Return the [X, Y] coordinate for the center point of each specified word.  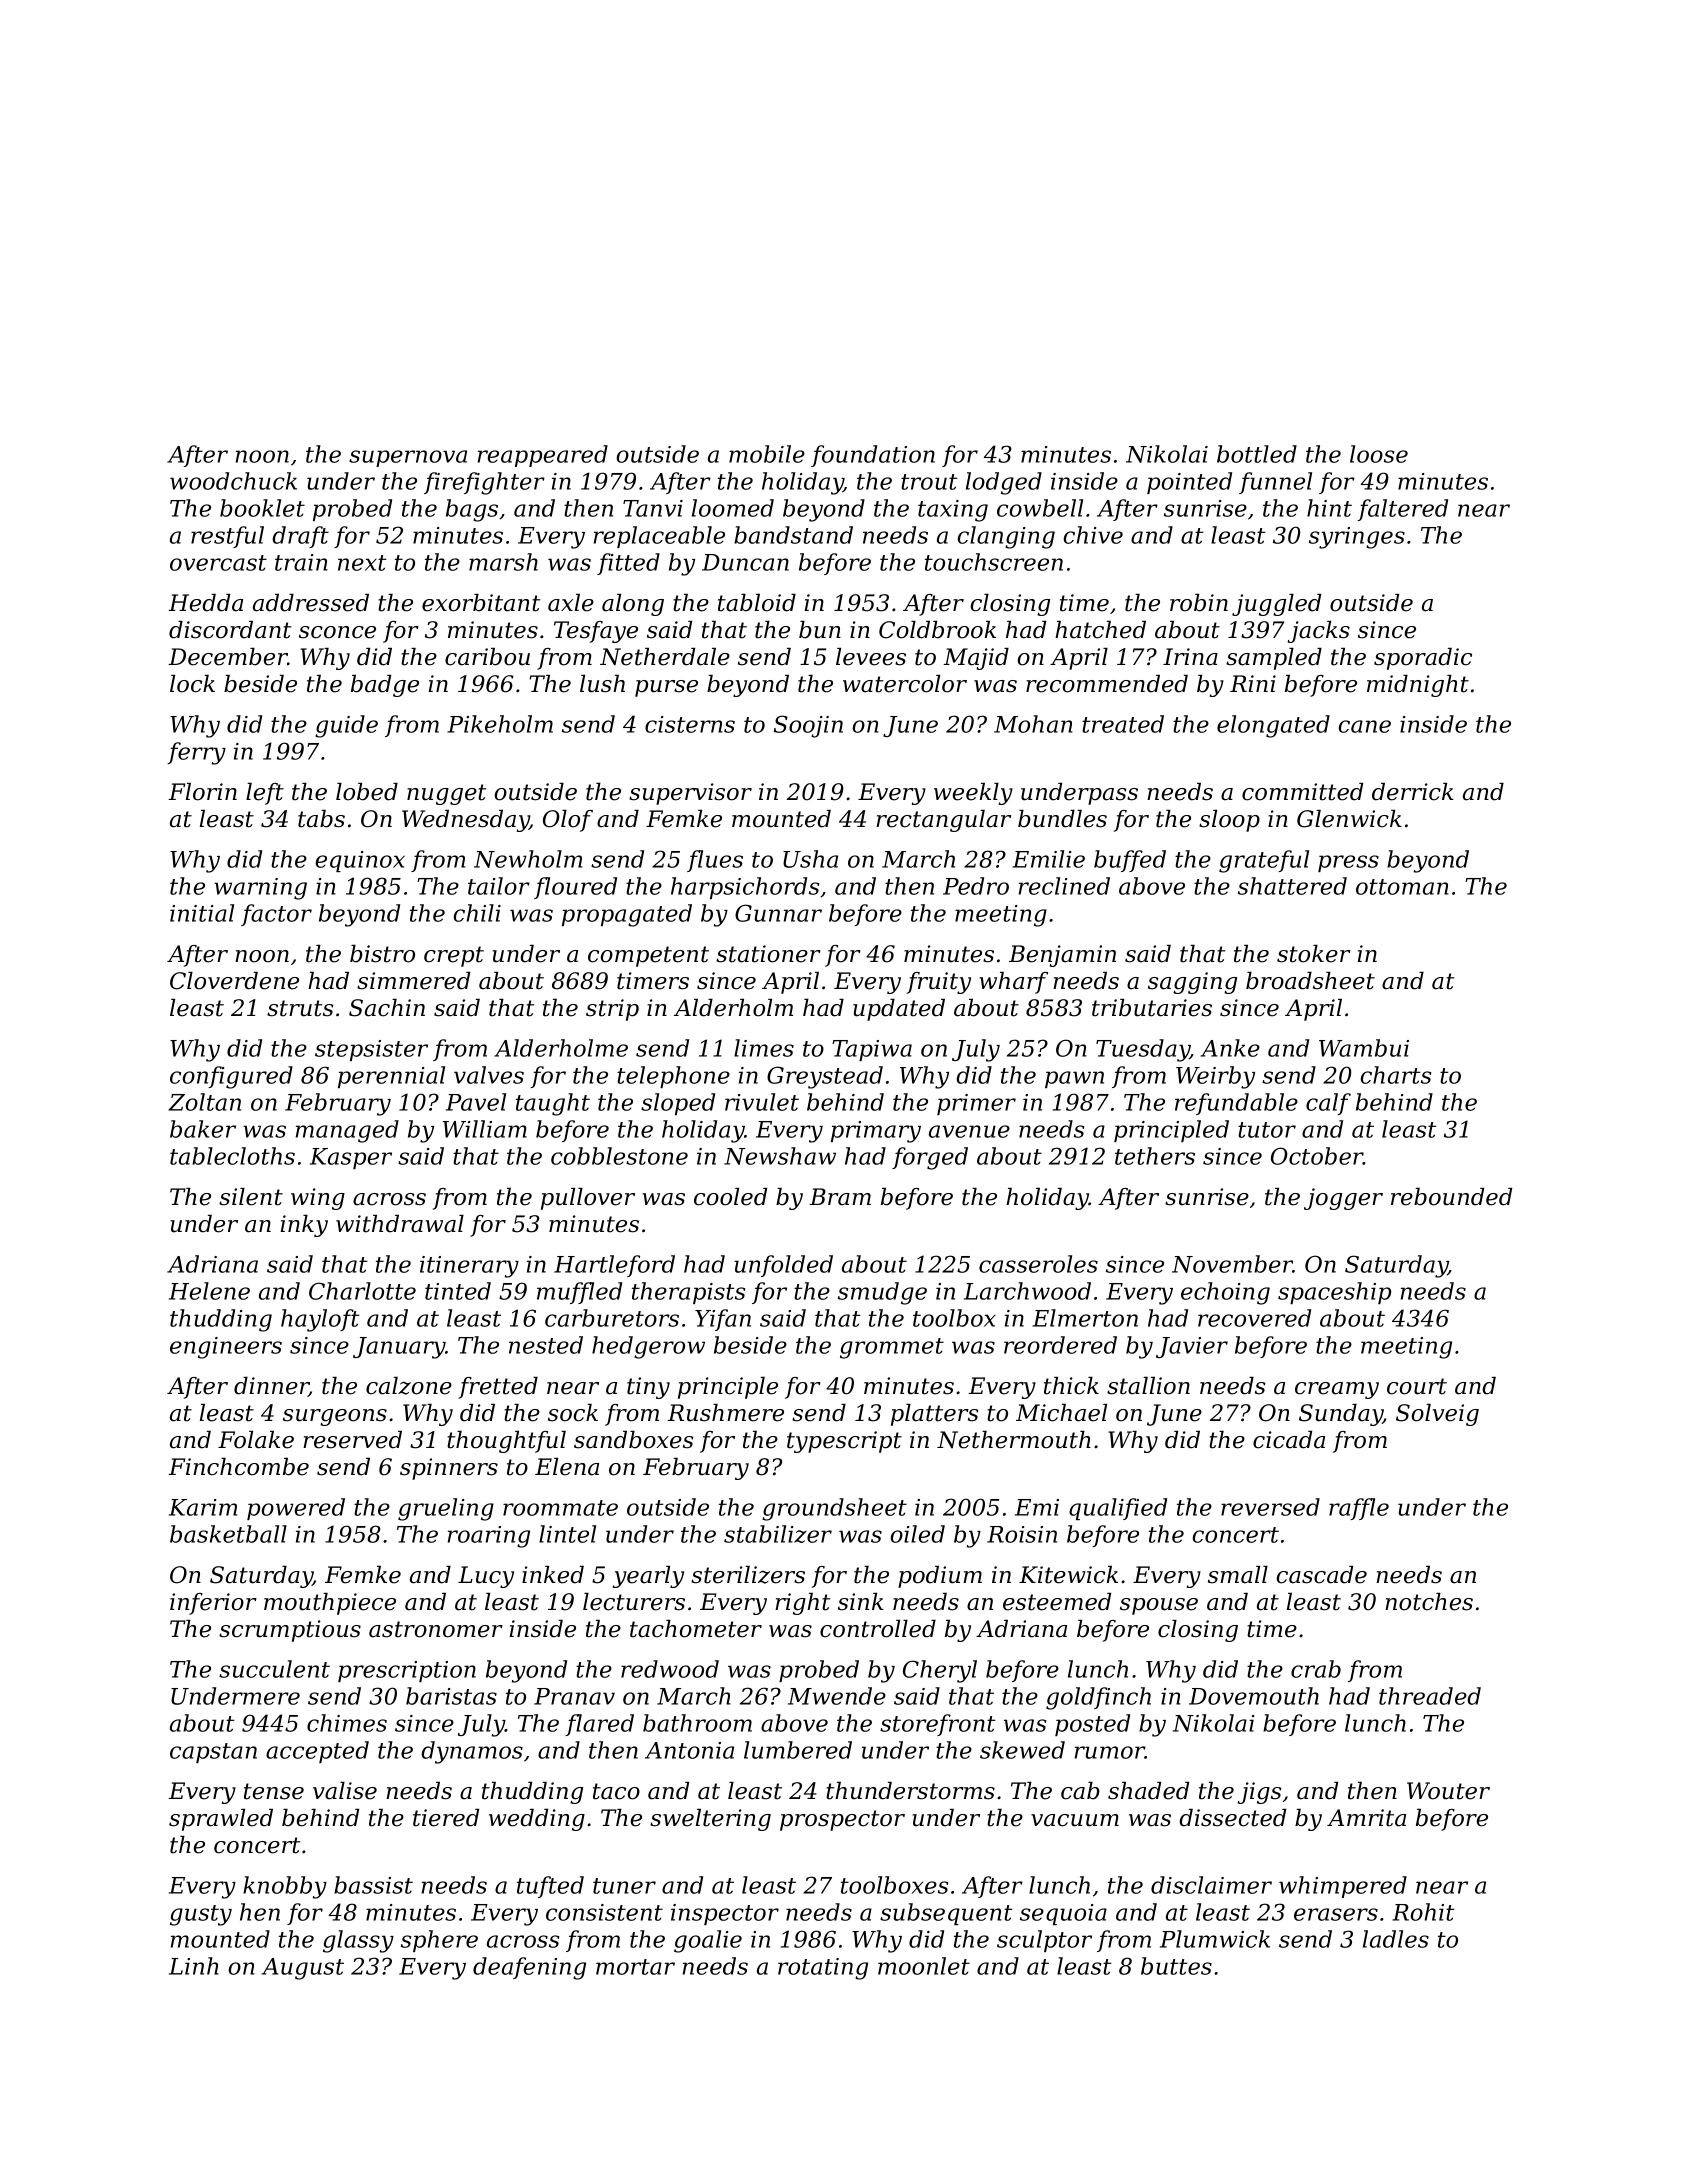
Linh [194, 1966]
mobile [767, 454]
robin [1199, 603]
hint [1329, 508]
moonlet [924, 1966]
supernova [408, 458]
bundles [1062, 819]
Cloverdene [234, 981]
